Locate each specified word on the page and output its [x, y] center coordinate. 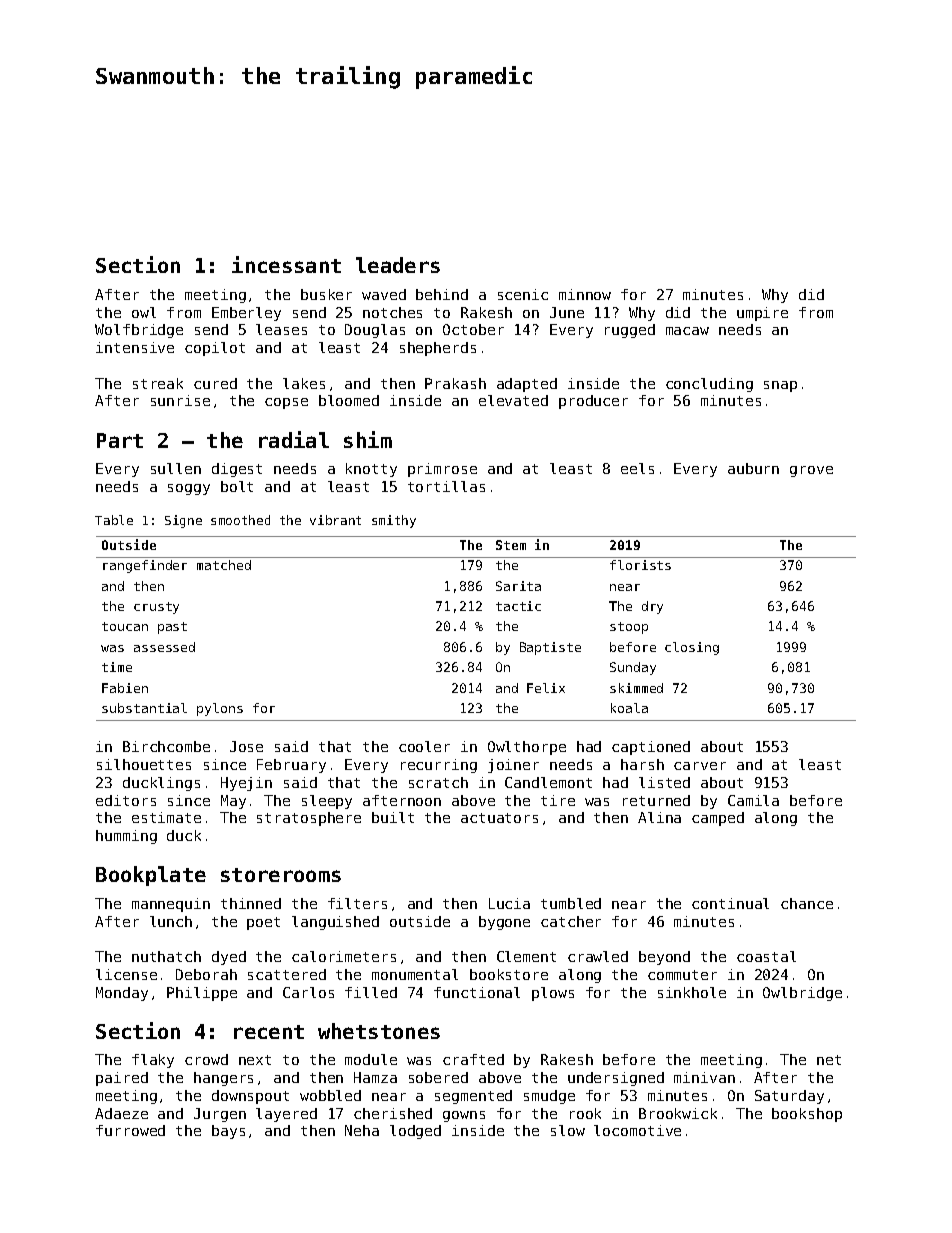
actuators [499, 818]
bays [228, 1132]
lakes [304, 383]
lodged [415, 1132]
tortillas [446, 486]
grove [811, 471]
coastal [766, 956]
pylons [220, 709]
